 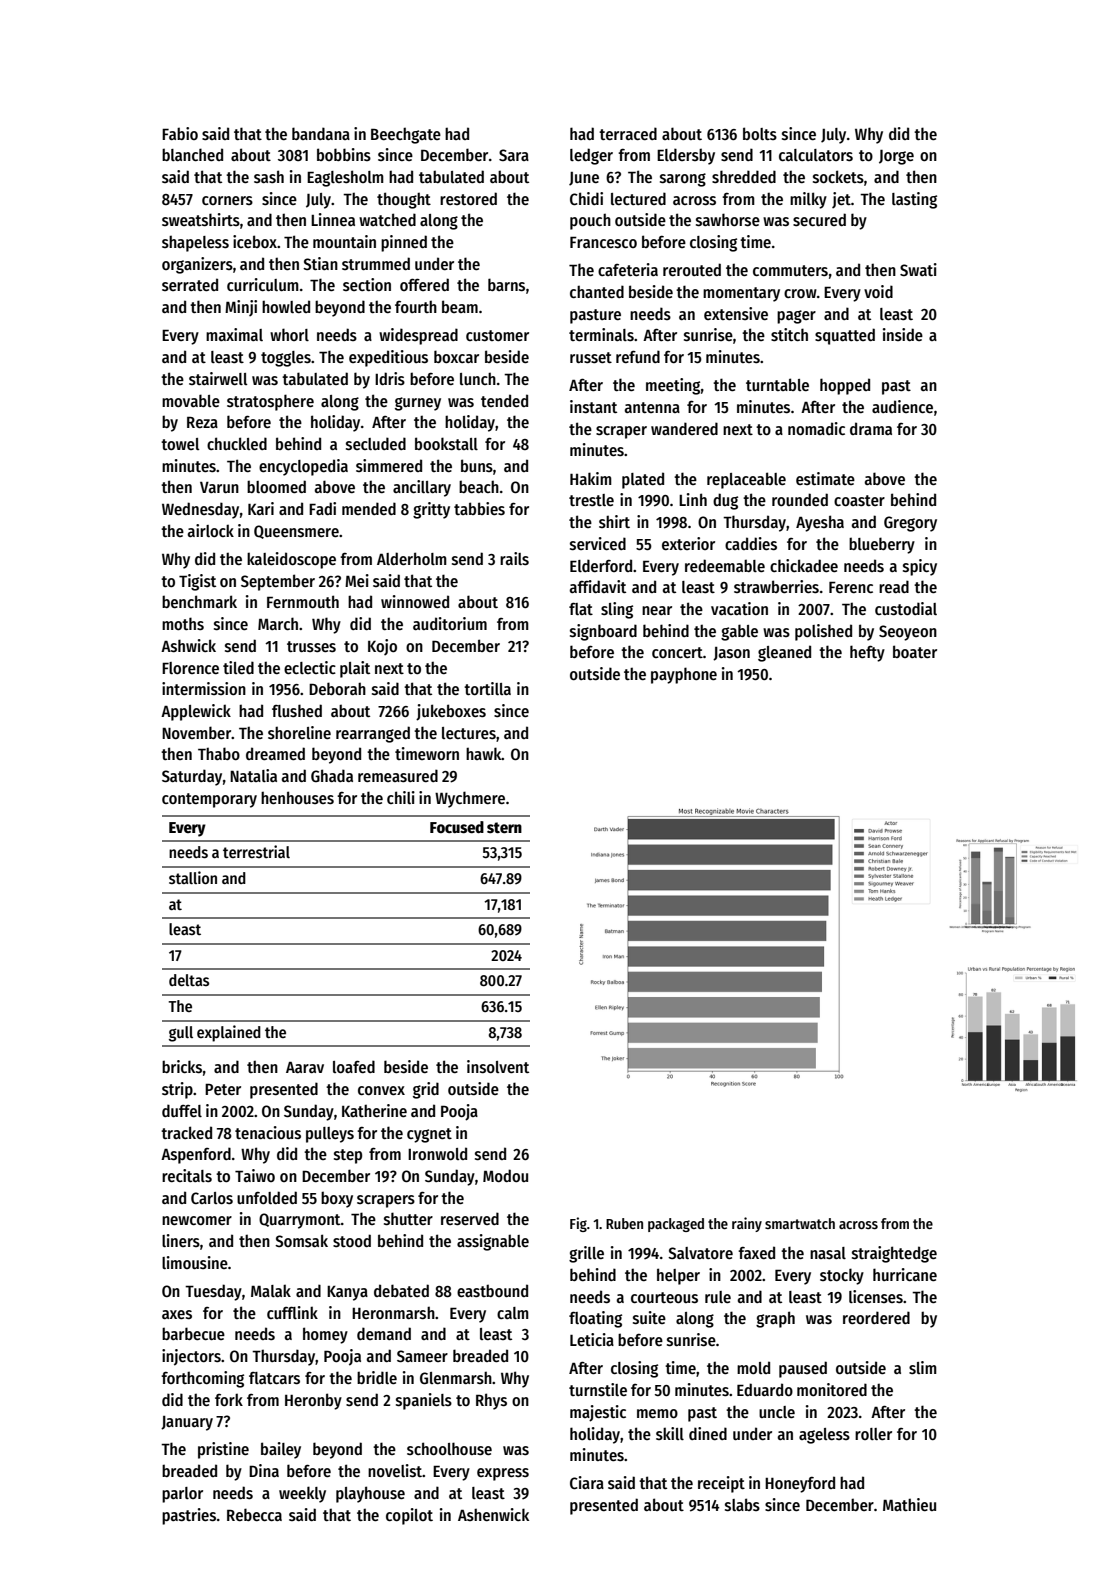 I want to click on Chidi, so click(x=586, y=199).
